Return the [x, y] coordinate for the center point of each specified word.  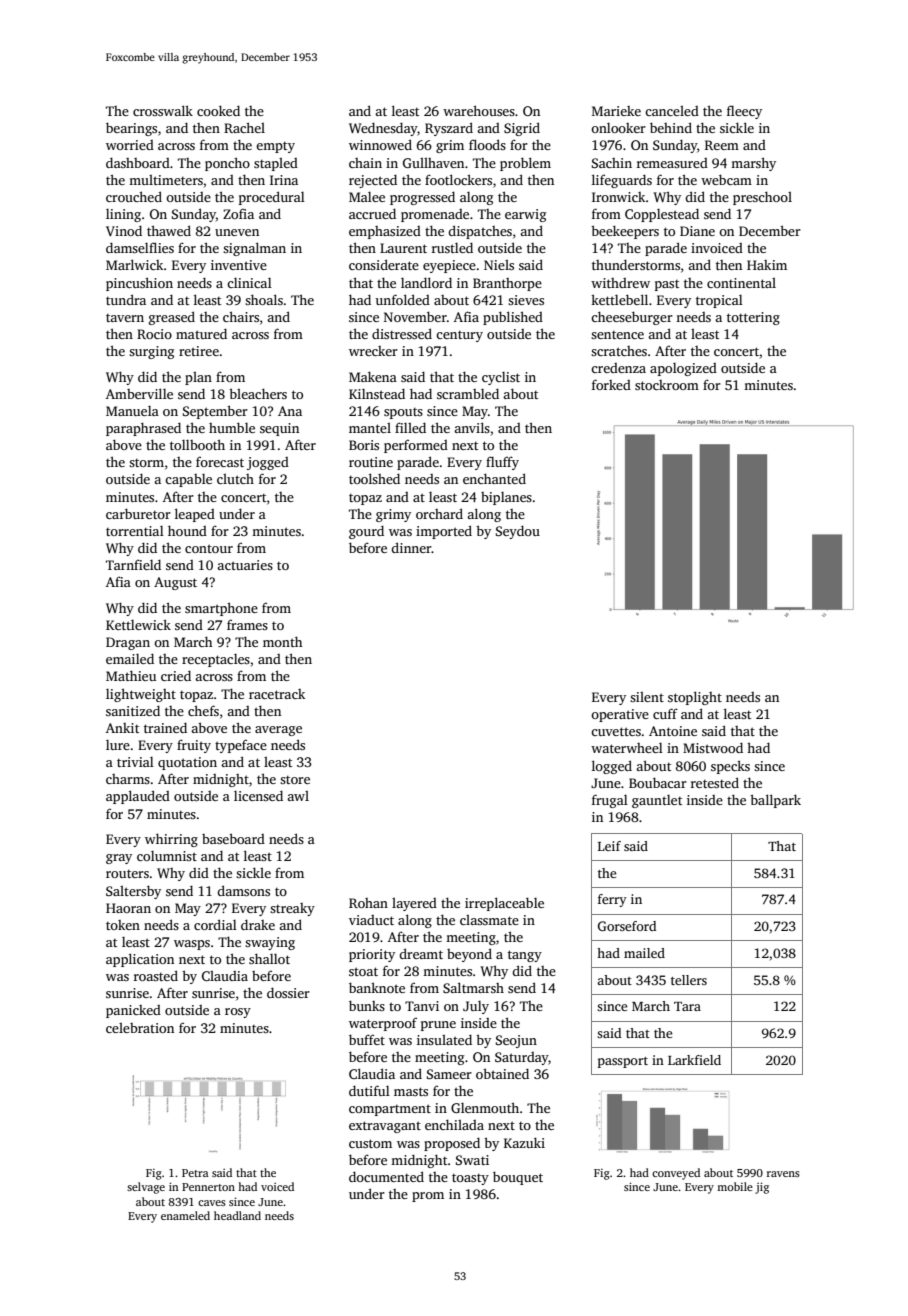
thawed [169, 230]
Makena [373, 376]
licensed [258, 795]
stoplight [695, 698]
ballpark [775, 801]
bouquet [518, 1178]
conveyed [676, 1174]
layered [414, 904]
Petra [195, 1173]
